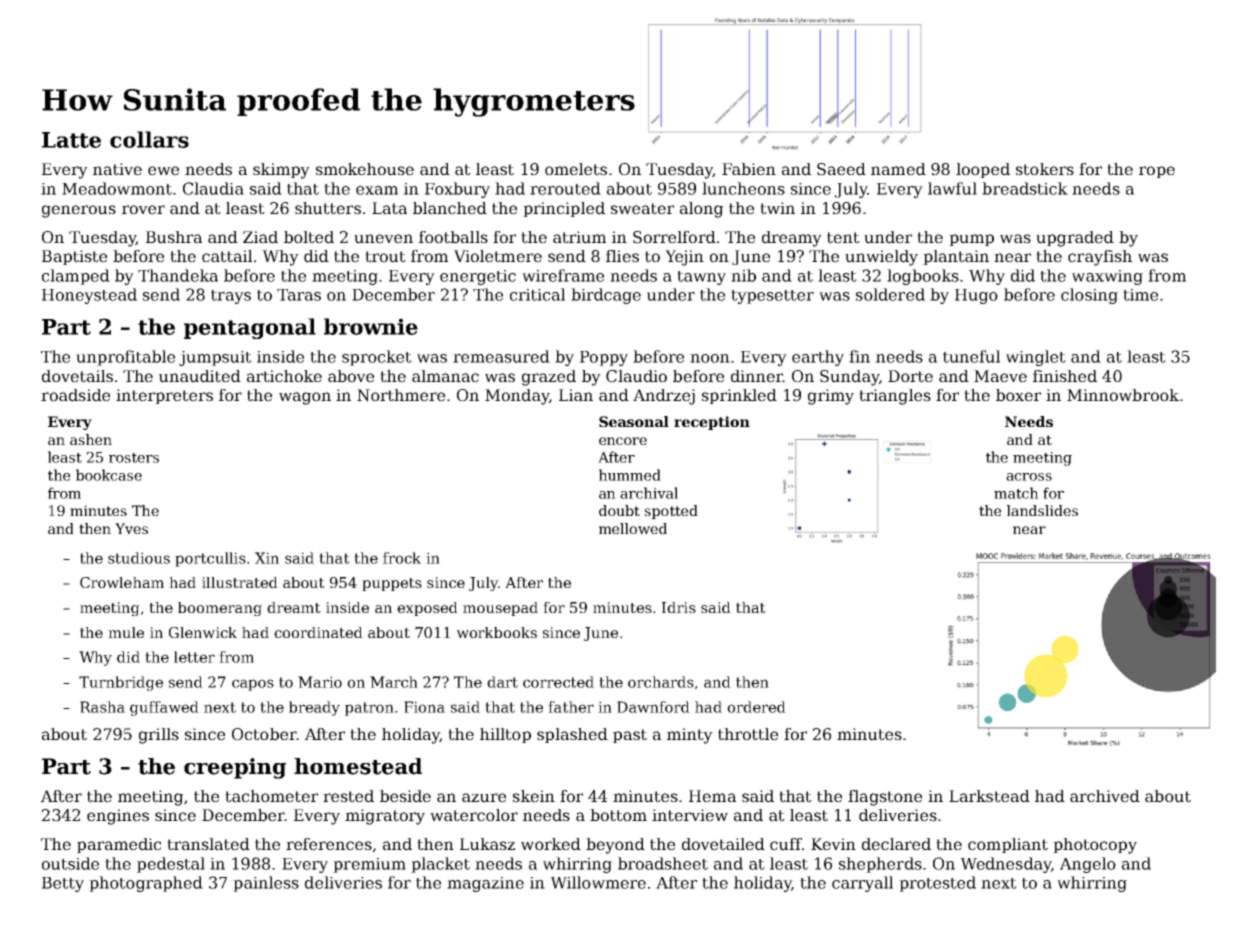 This screenshot has height=952, width=1233. What do you see at coordinates (1089, 296) in the screenshot?
I see `closing` at bounding box center [1089, 296].
